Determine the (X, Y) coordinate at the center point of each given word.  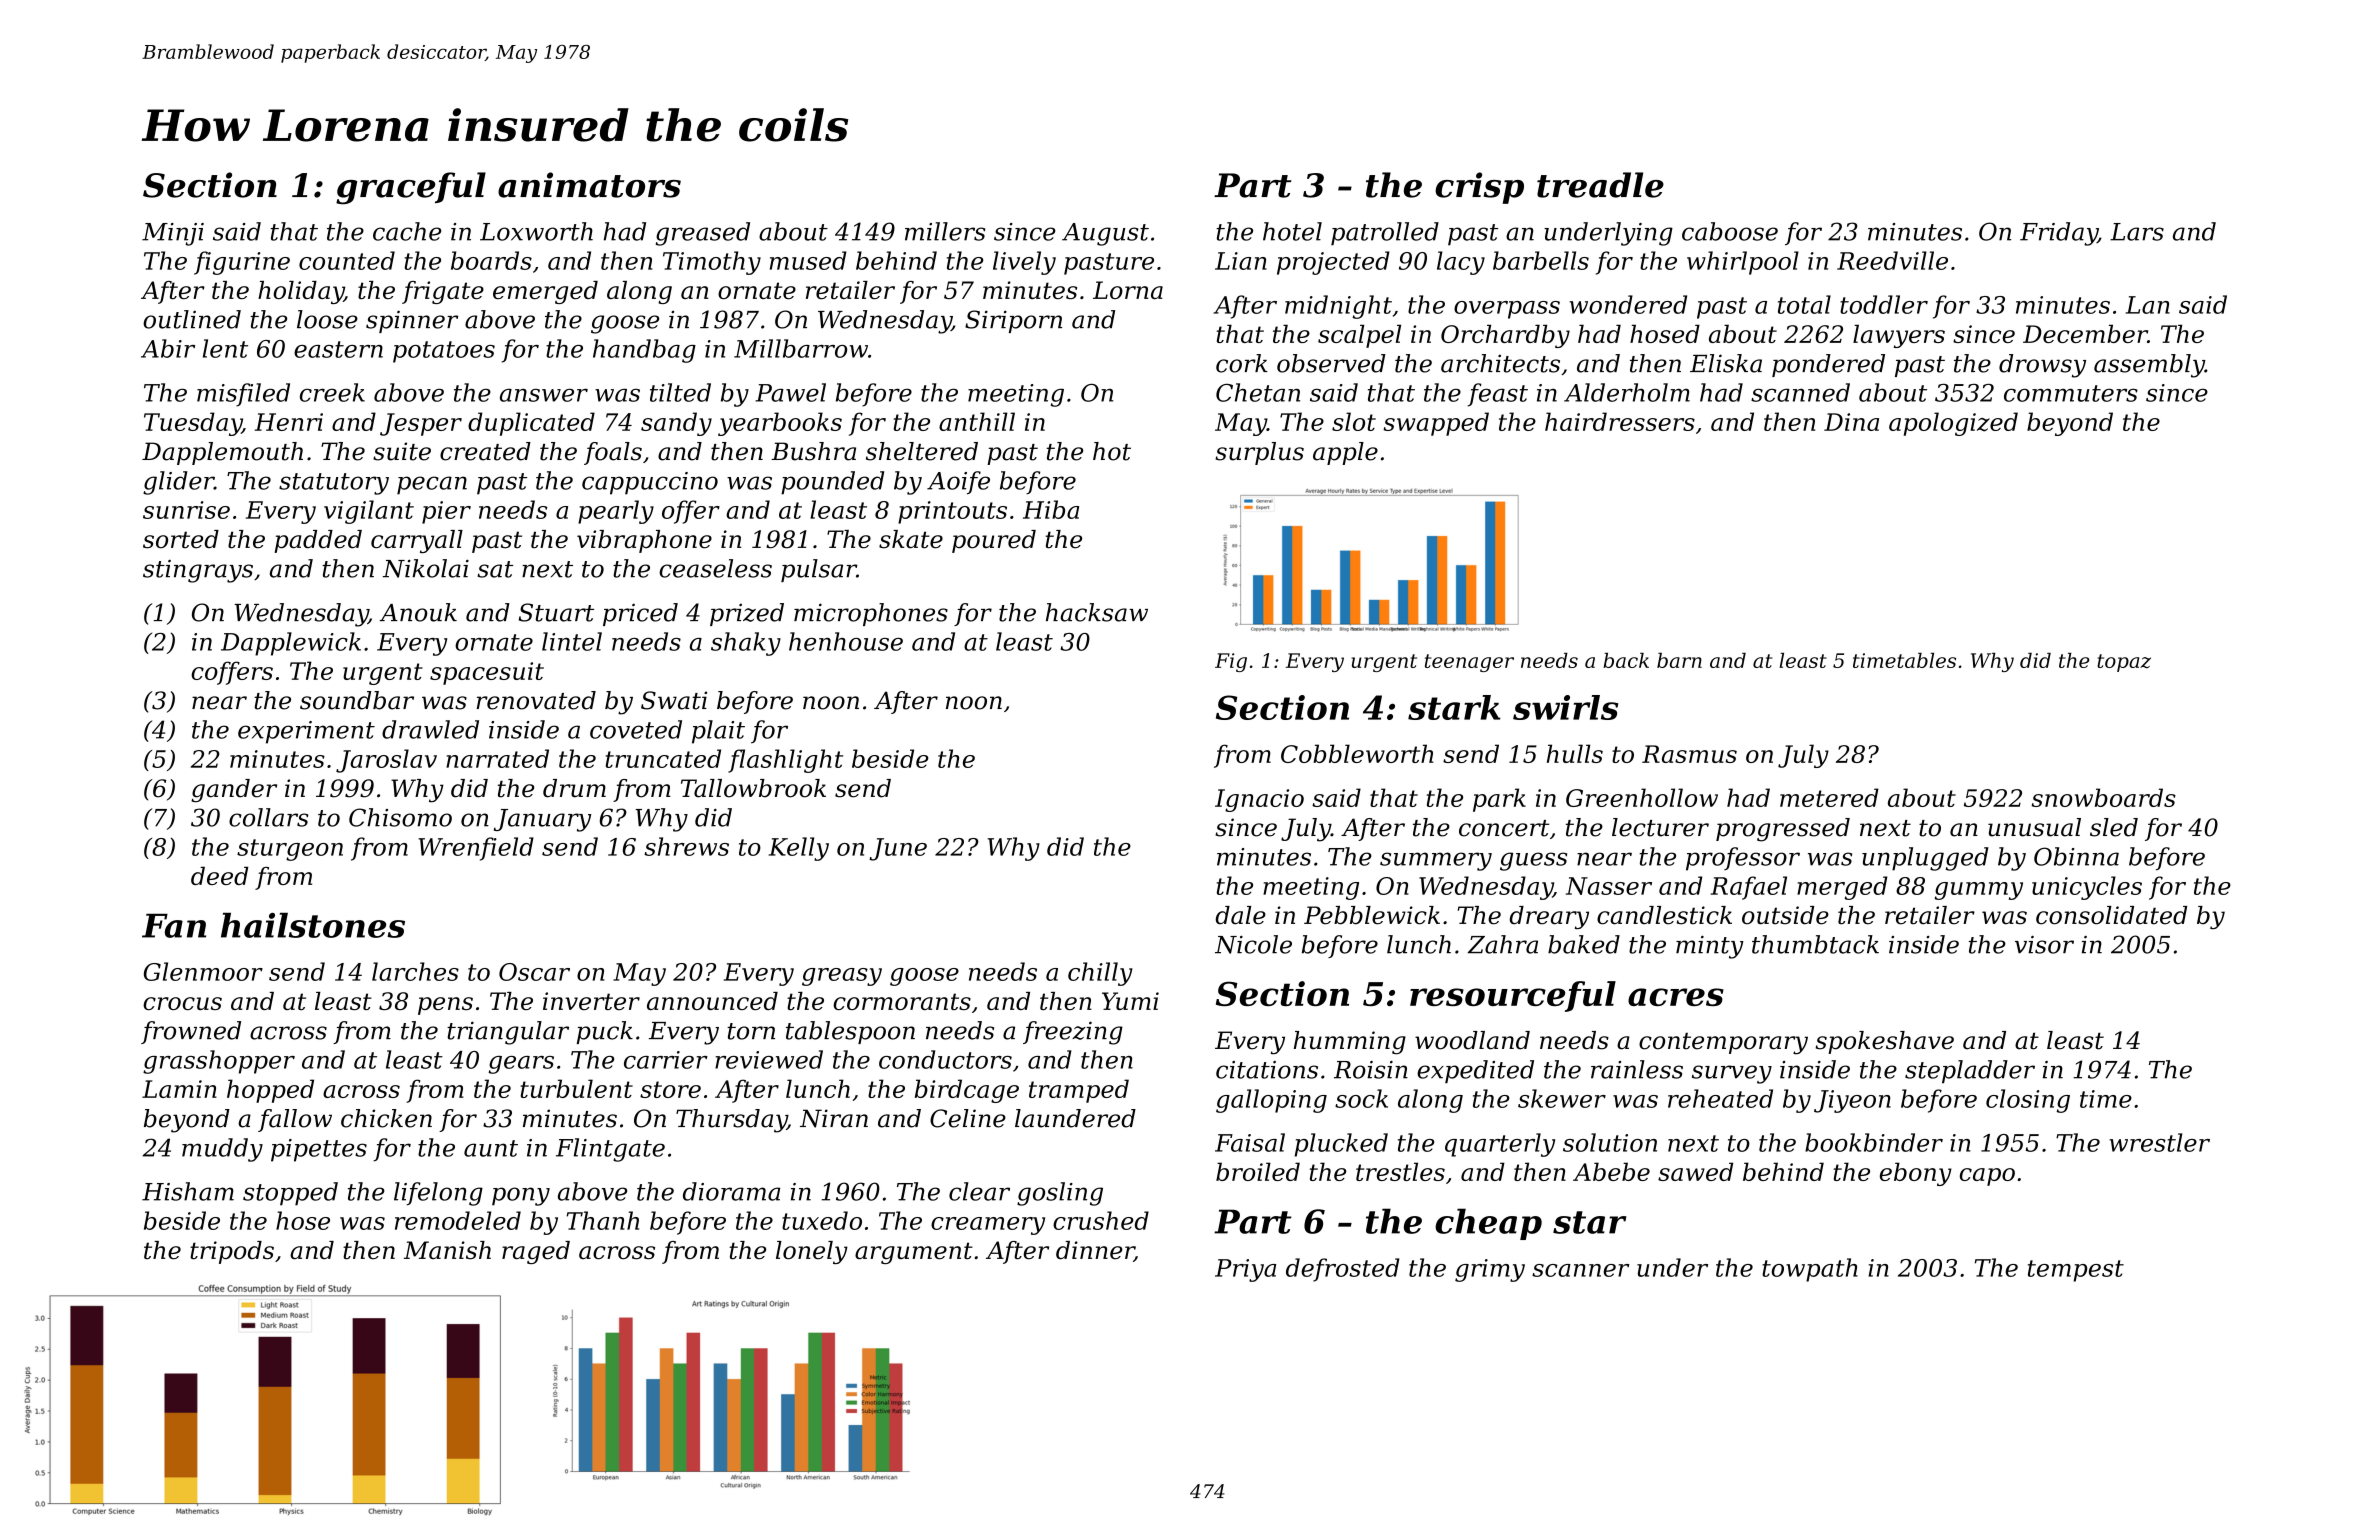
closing (2028, 1101)
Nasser (1609, 886)
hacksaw (1097, 612)
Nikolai (426, 568)
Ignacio (1259, 800)
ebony (1916, 1174)
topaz (2124, 663)
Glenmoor (203, 971)
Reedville (1892, 260)
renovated (536, 700)
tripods (232, 1252)
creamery (988, 1226)
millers (945, 231)
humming (1350, 1043)
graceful (411, 188)
